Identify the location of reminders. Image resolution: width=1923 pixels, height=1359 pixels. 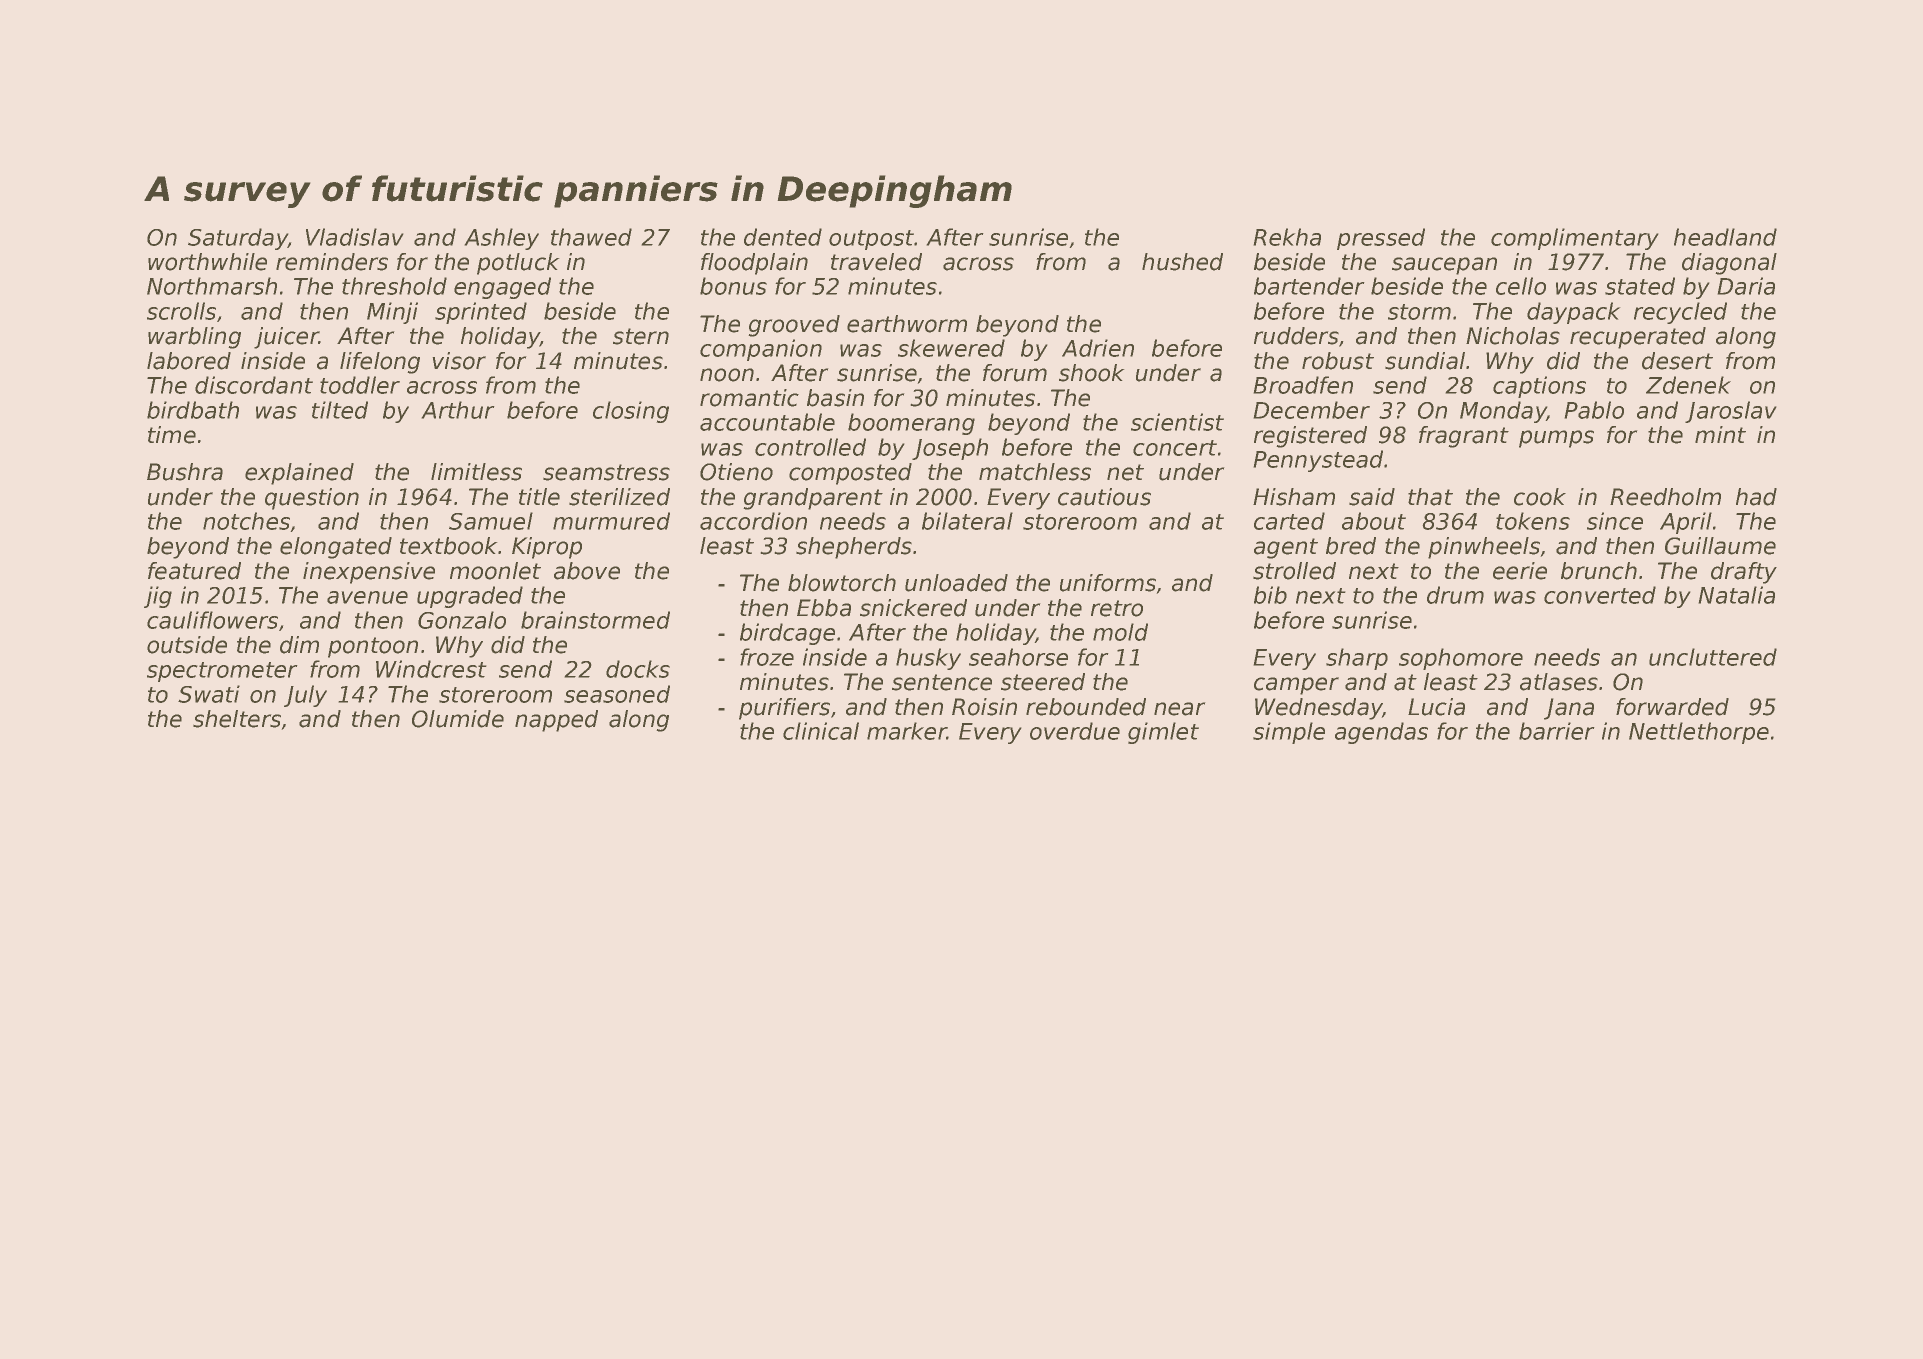
(332, 262).
